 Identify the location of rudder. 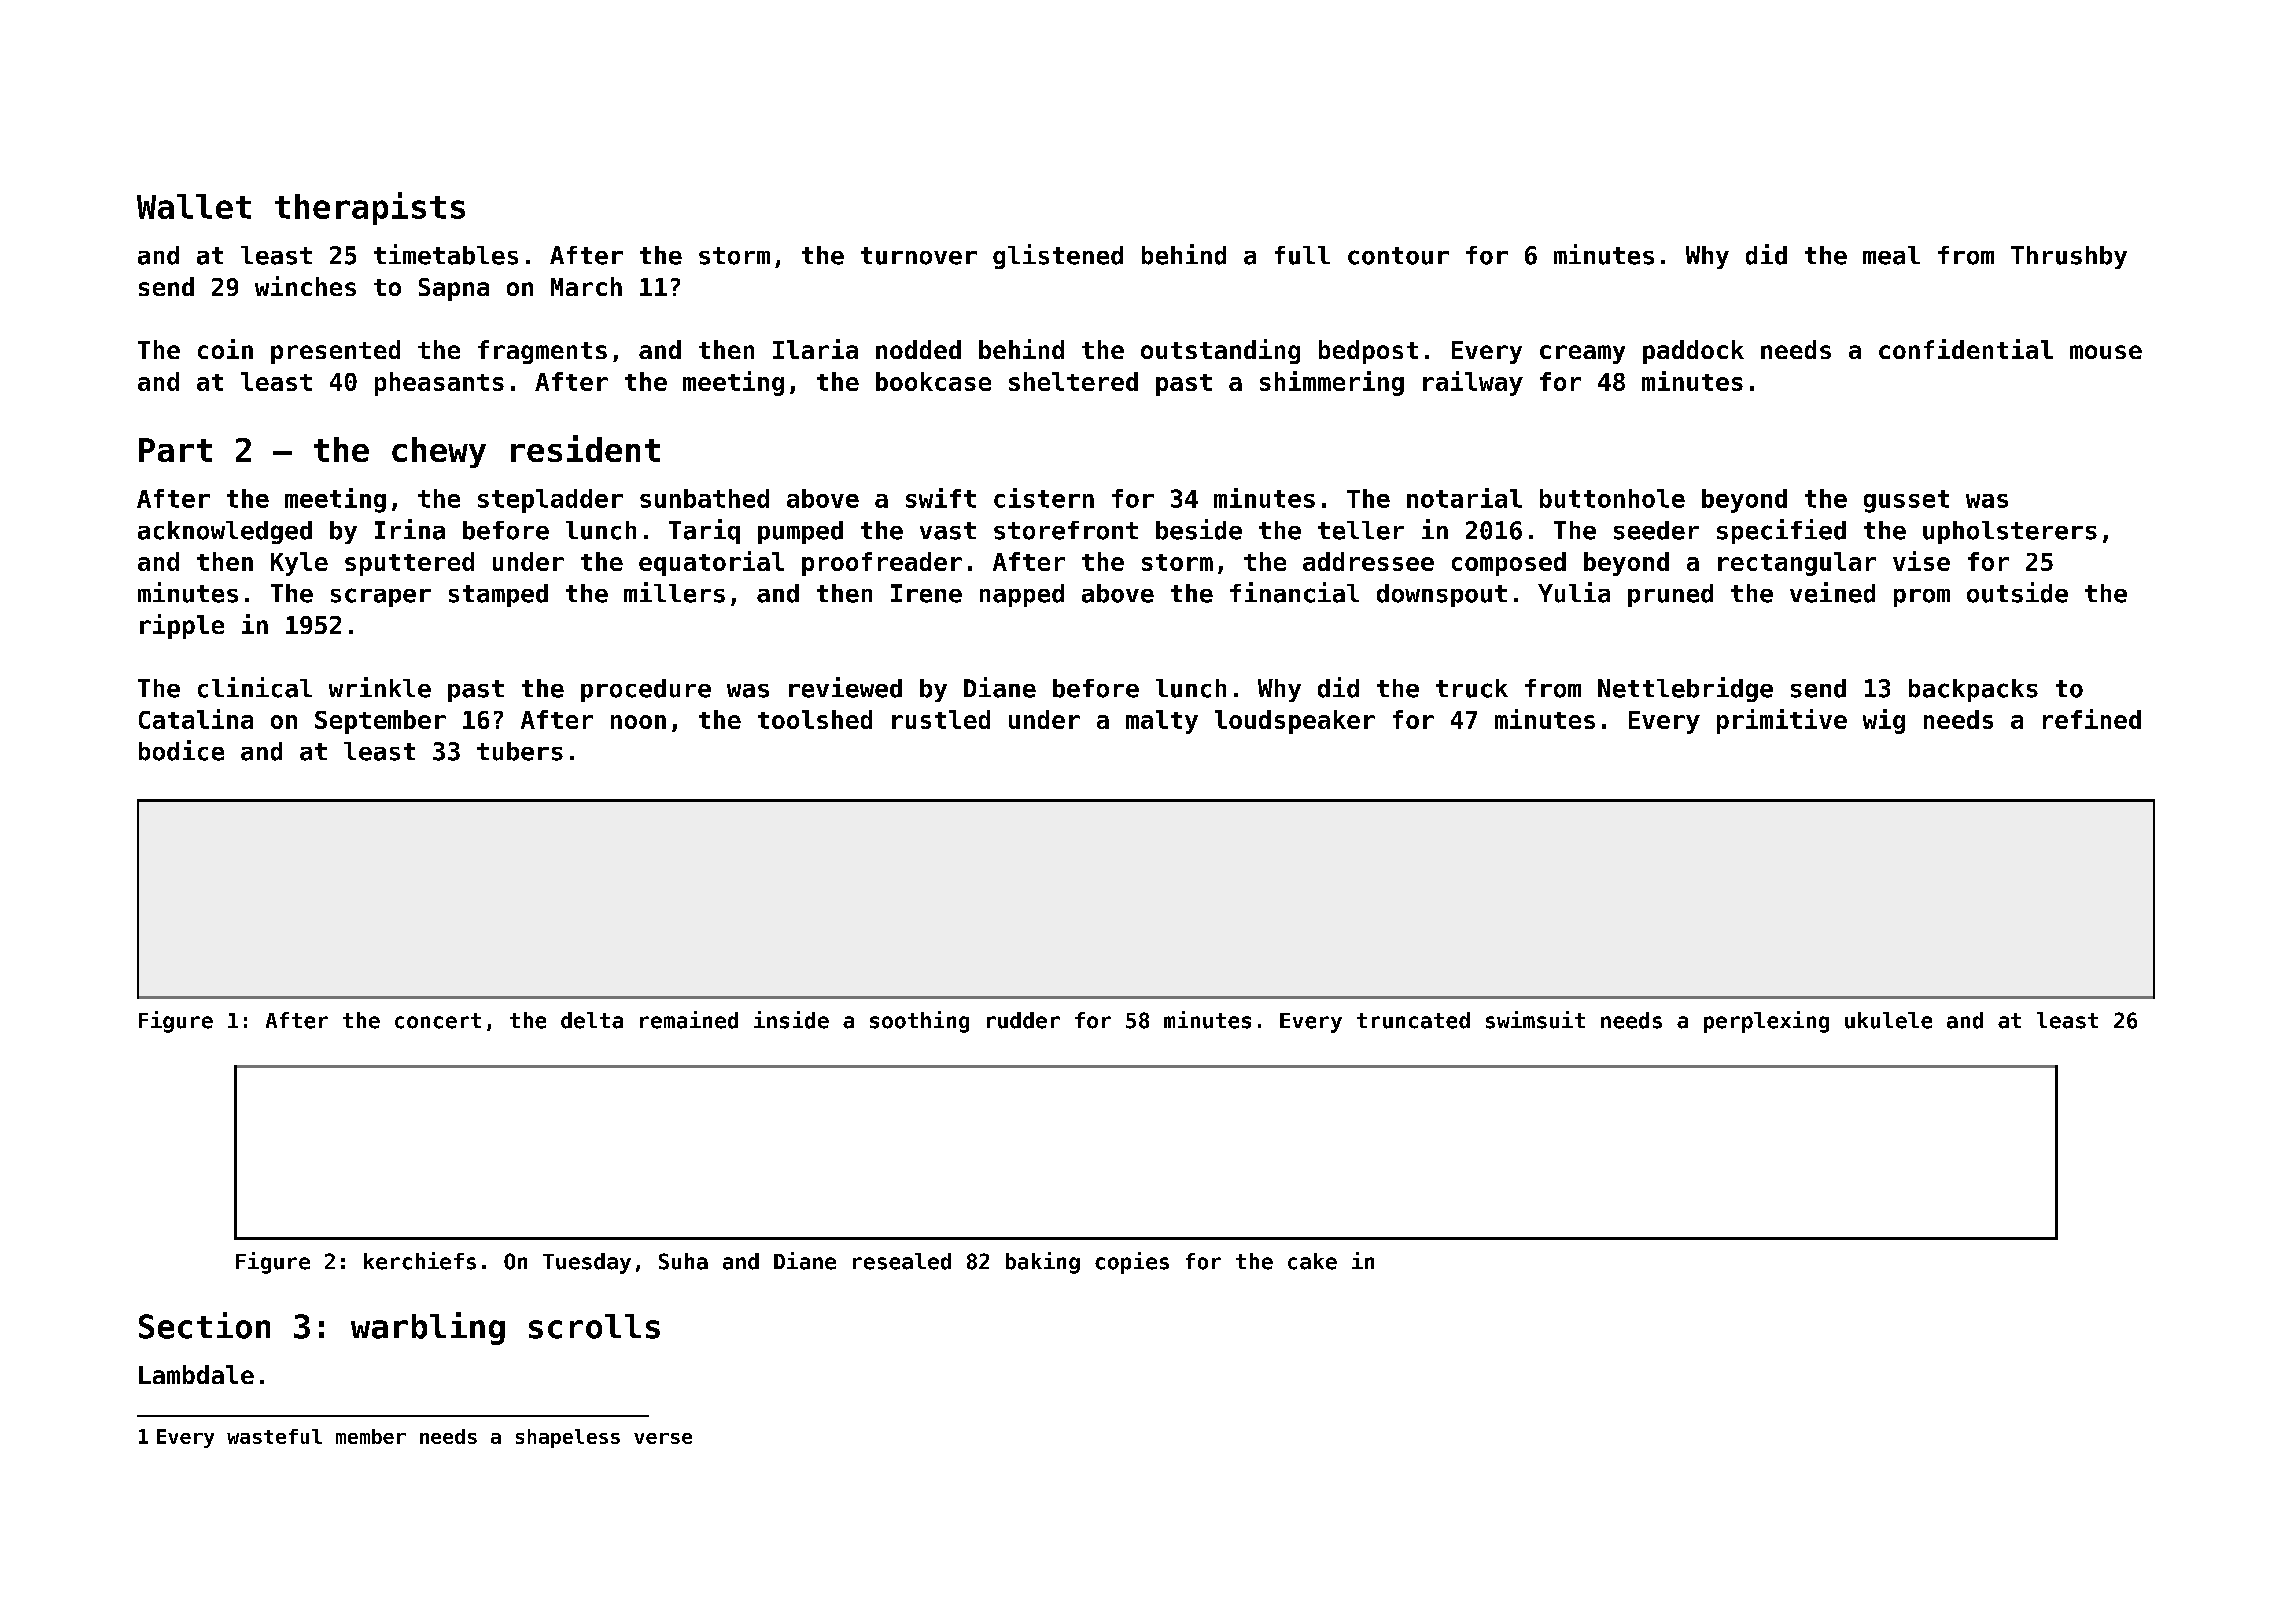
(1023, 1020).
